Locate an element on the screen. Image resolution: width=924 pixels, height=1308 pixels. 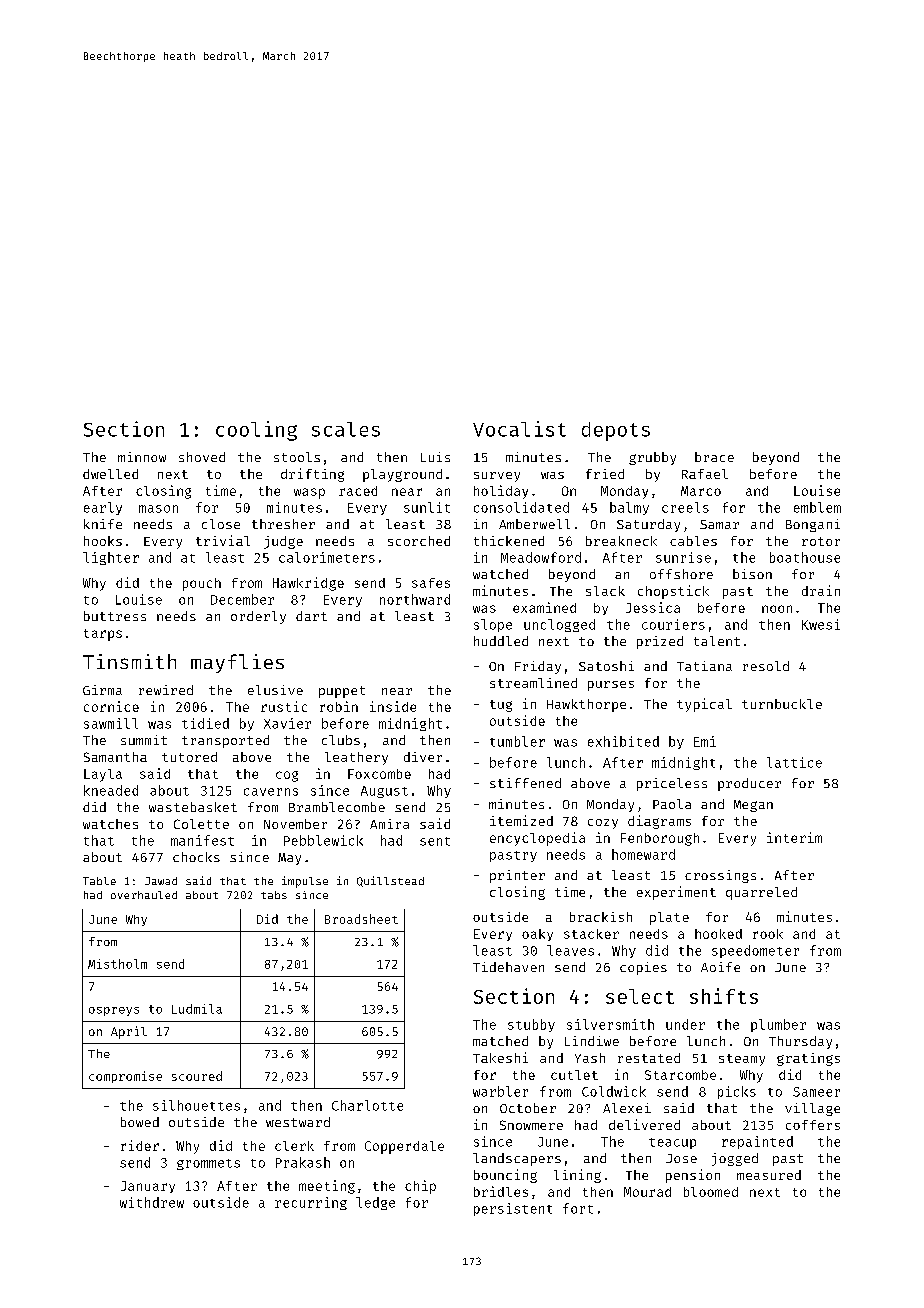
speedometer is located at coordinates (755, 951).
